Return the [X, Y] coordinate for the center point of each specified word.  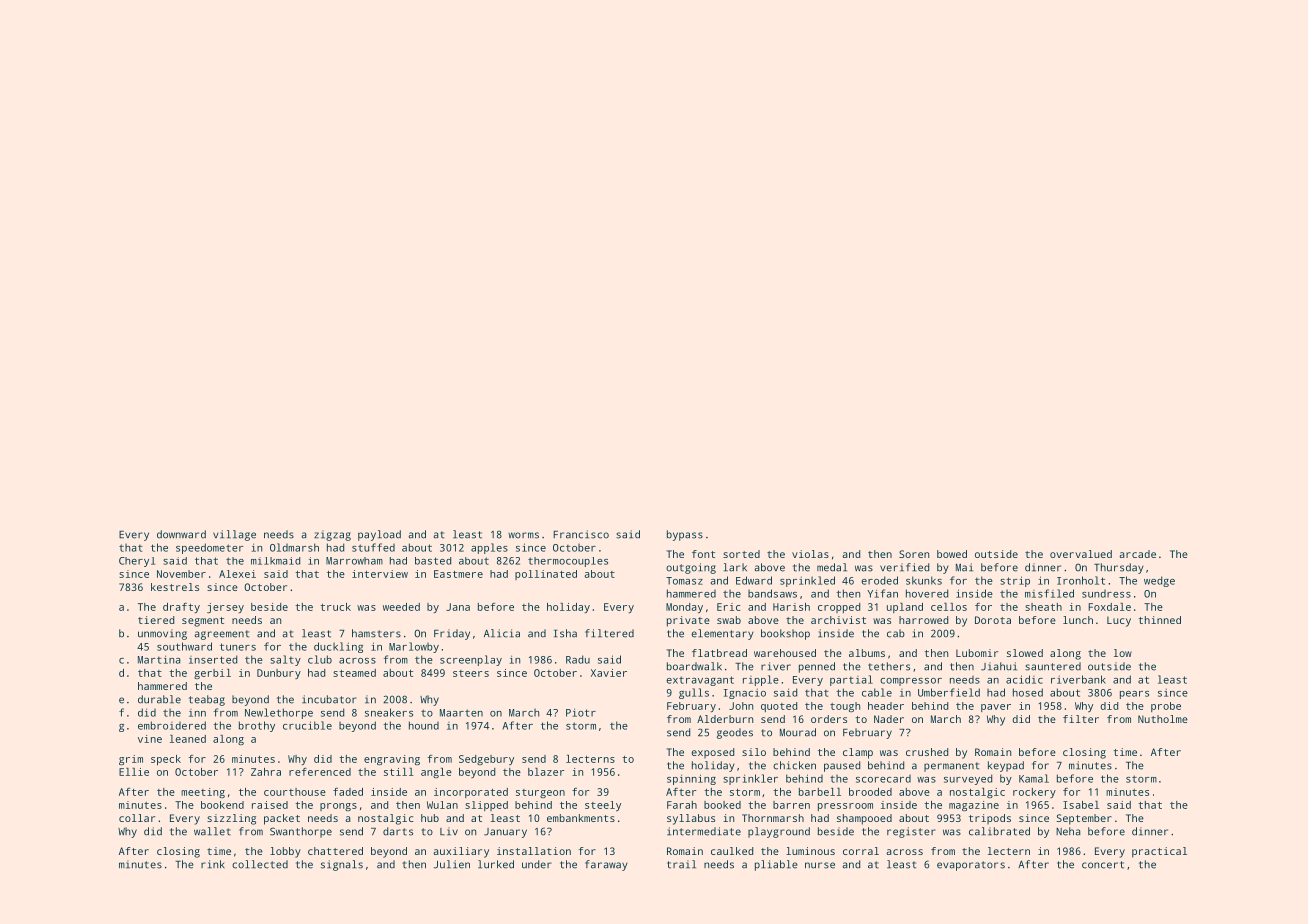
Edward [754, 580]
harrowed [923, 620]
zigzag [332, 535]
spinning [691, 779]
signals [342, 865]
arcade [1137, 554]
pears [1134, 695]
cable [877, 692]
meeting [203, 793]
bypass [685, 535]
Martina [159, 659]
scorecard [883, 779]
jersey [225, 608]
